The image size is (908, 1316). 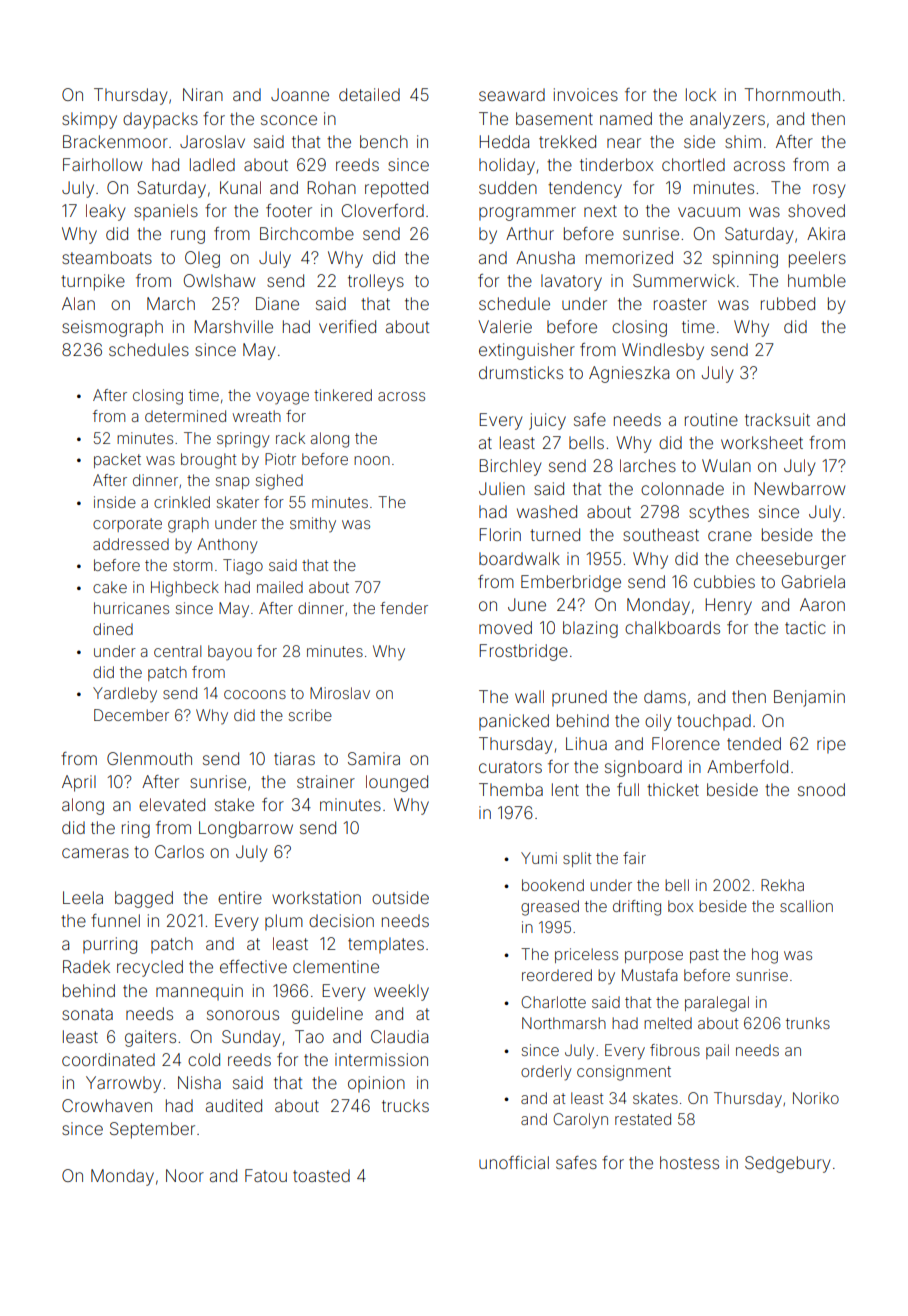 I want to click on invoices, so click(x=586, y=94).
